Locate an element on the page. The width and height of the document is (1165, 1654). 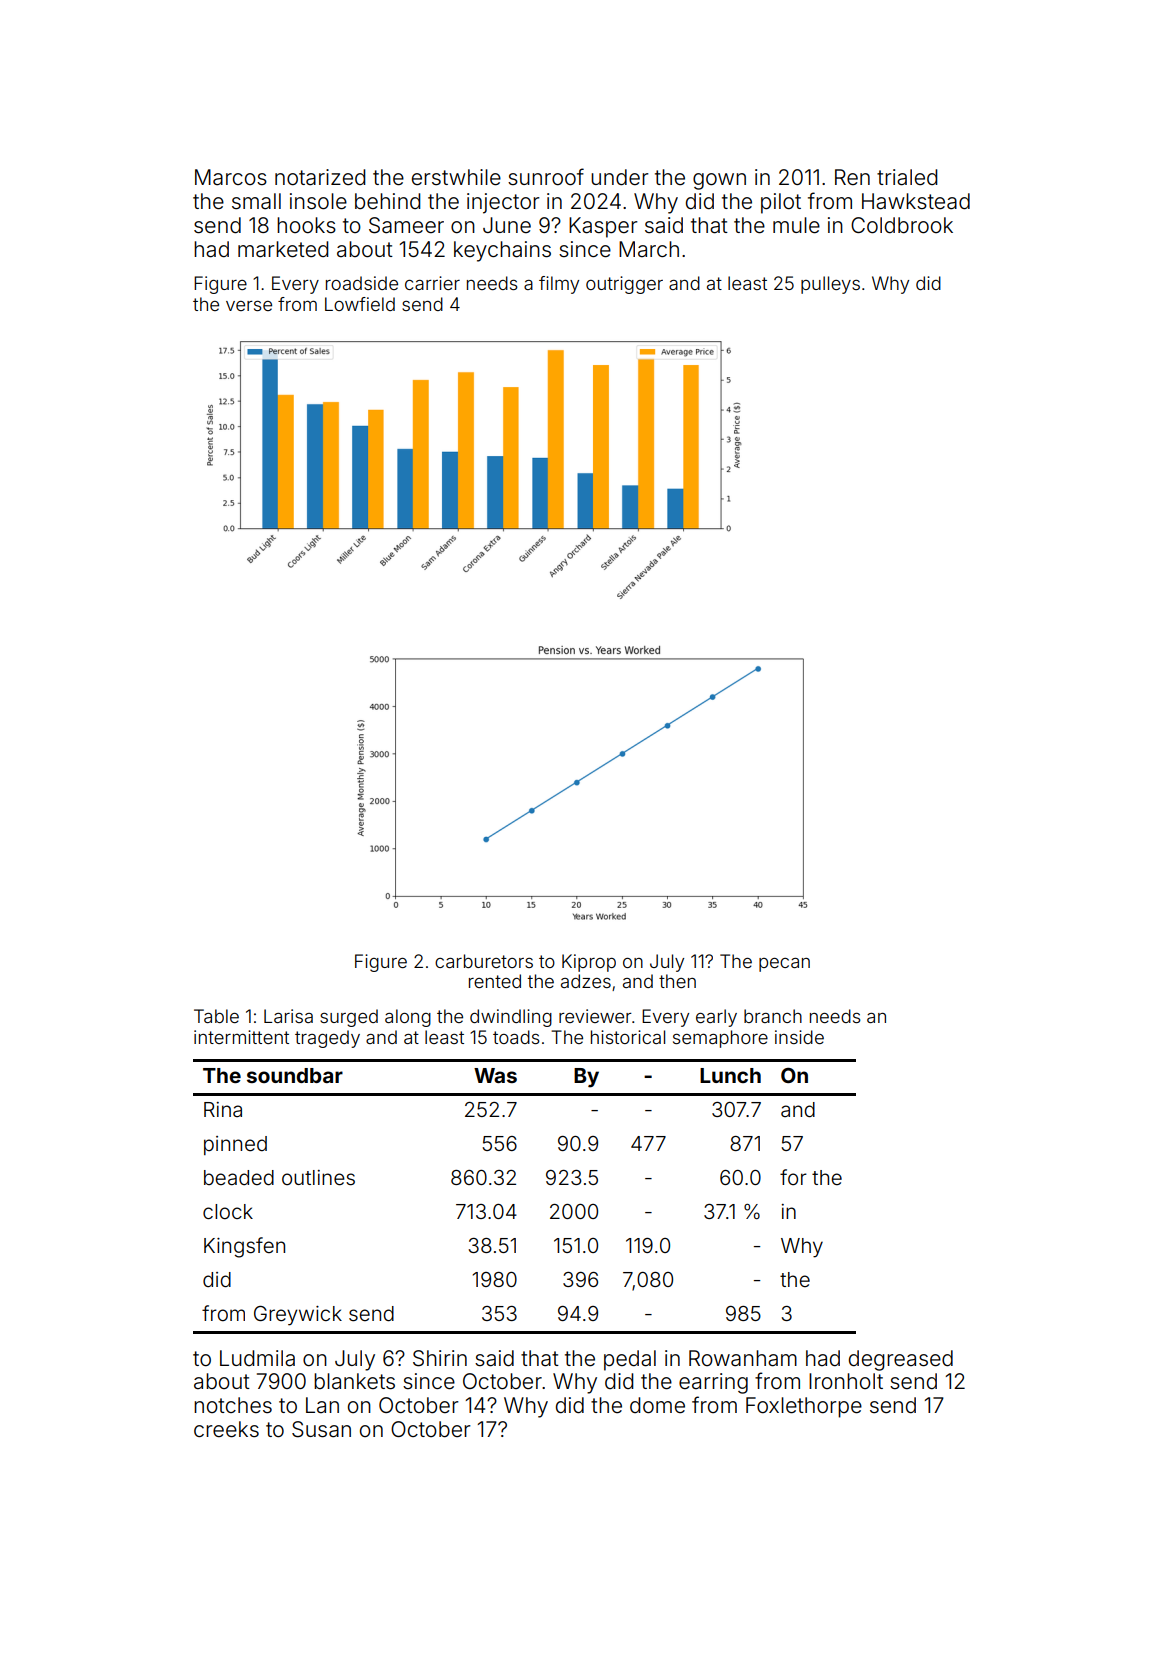
Hawkstead is located at coordinates (916, 201).
